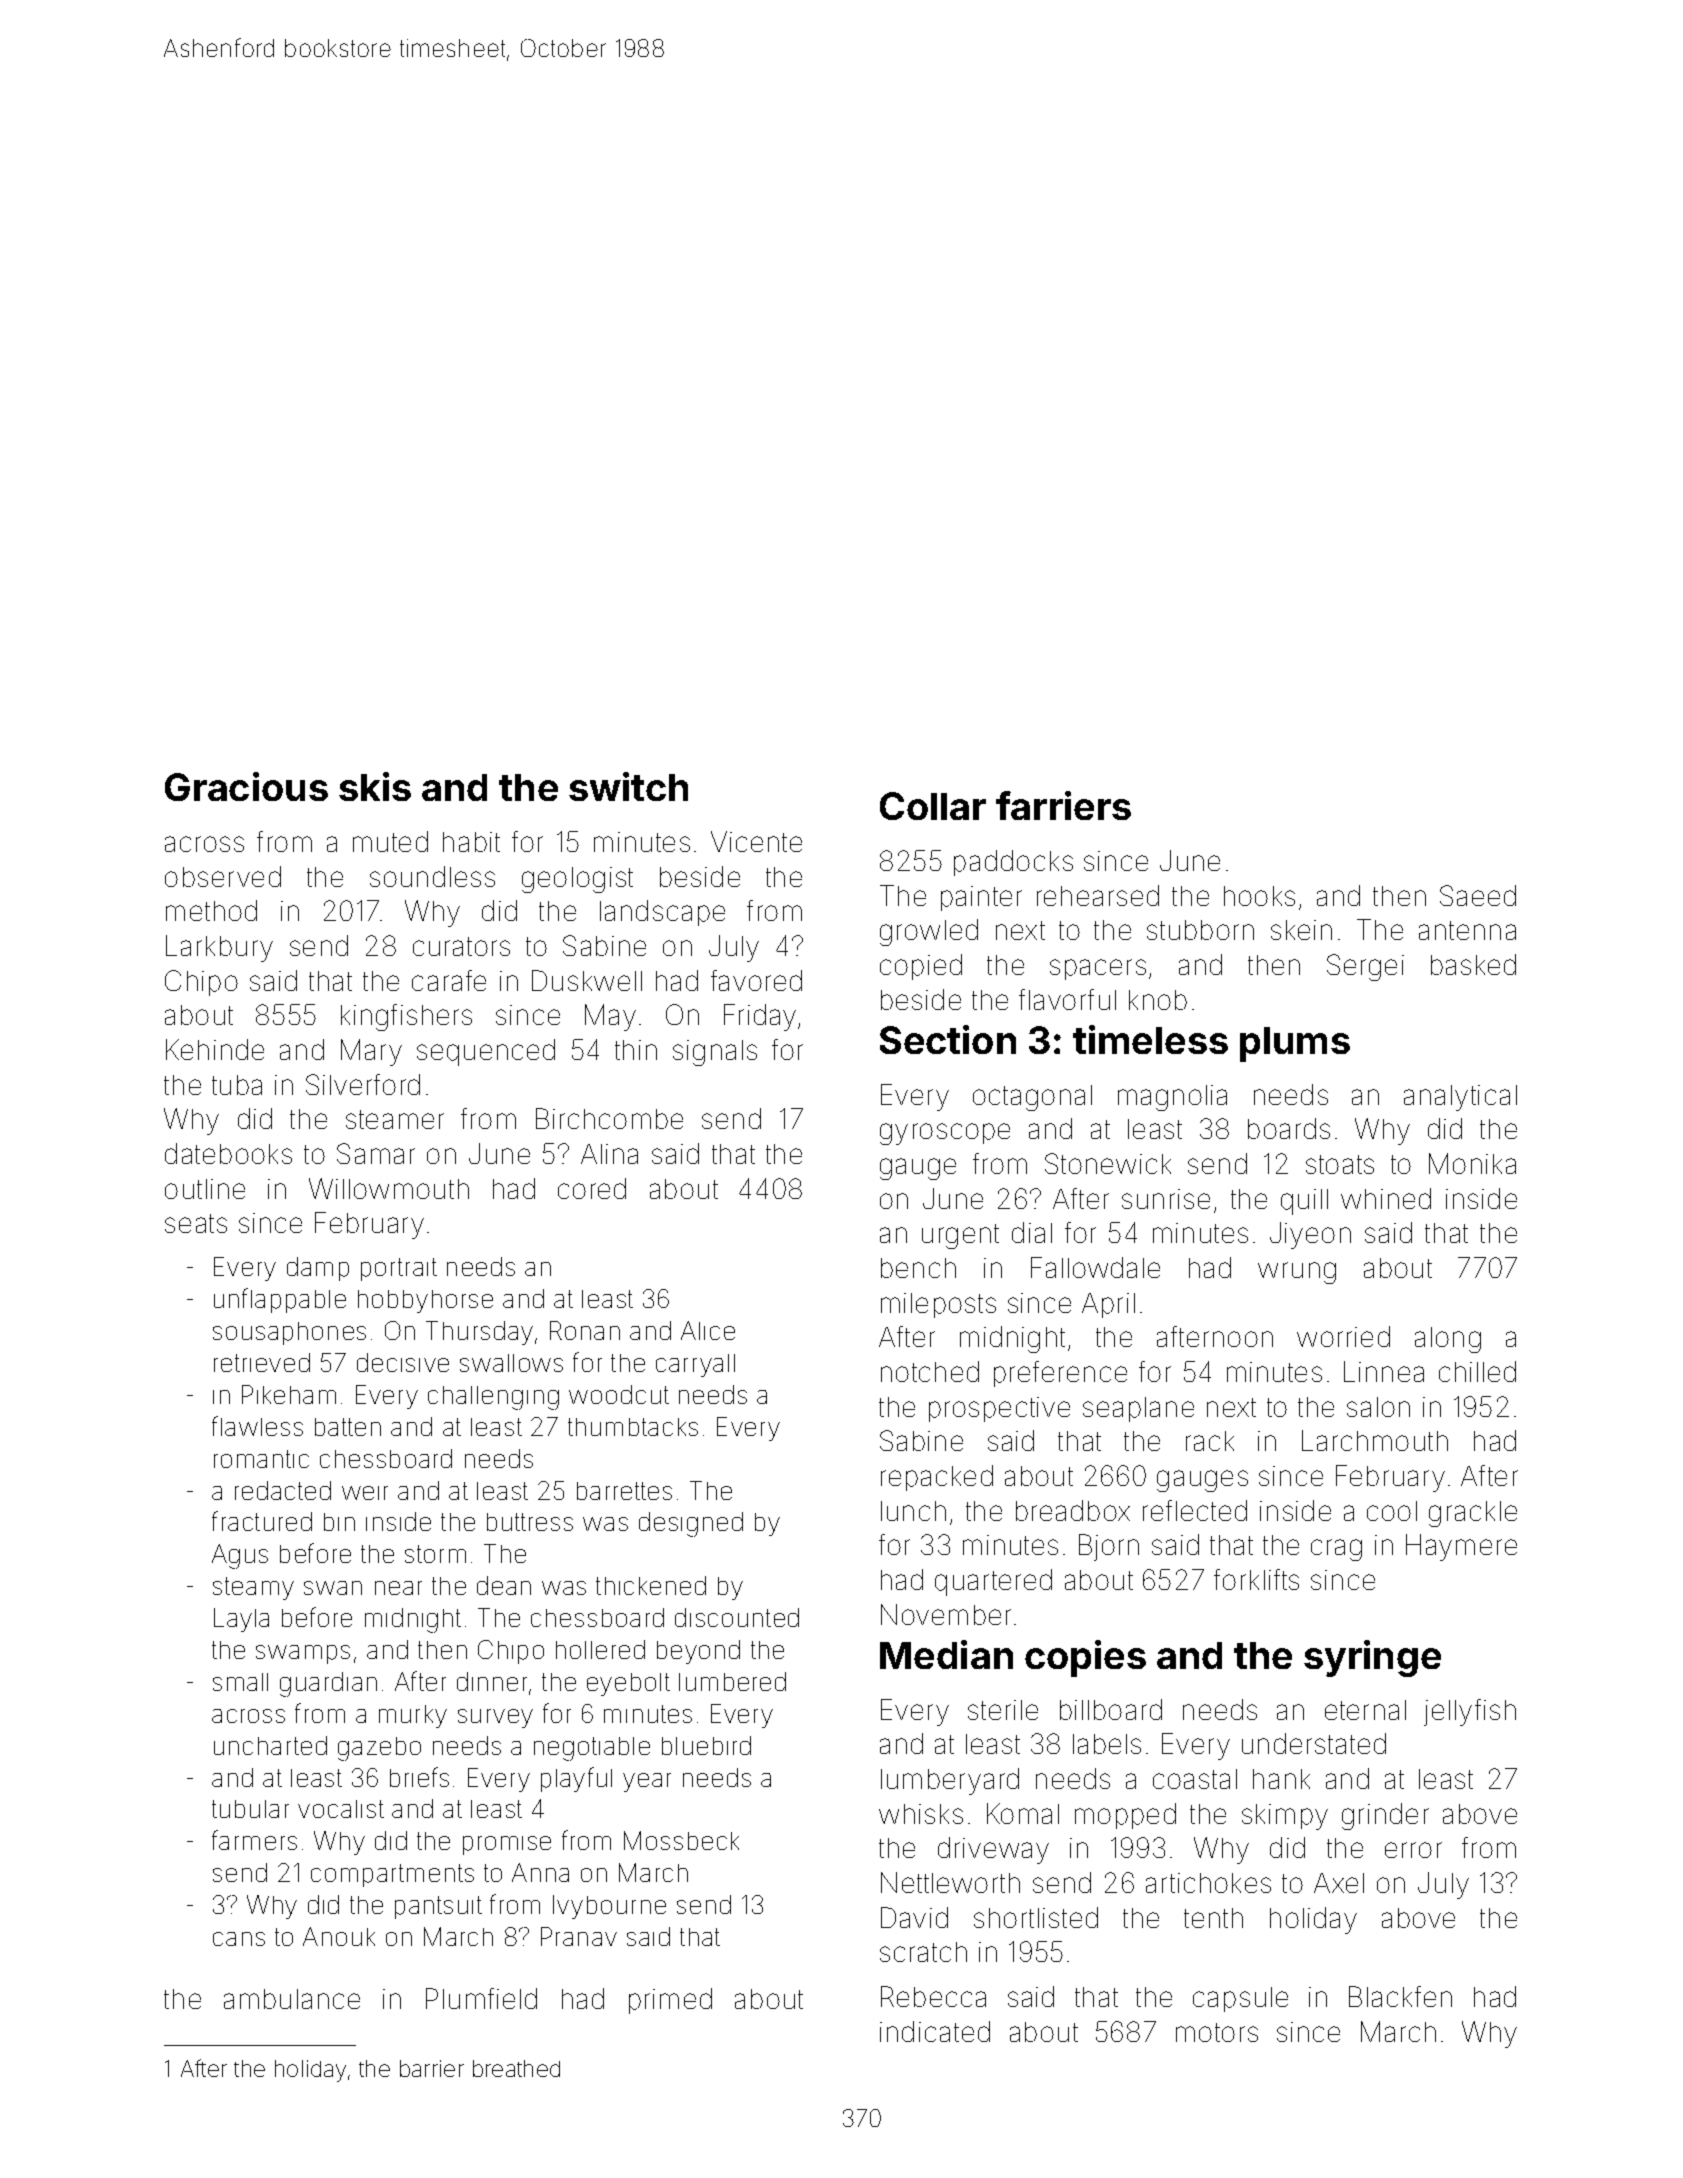 This image has width=1683, height=2178. I want to click on switch, so click(628, 786).
